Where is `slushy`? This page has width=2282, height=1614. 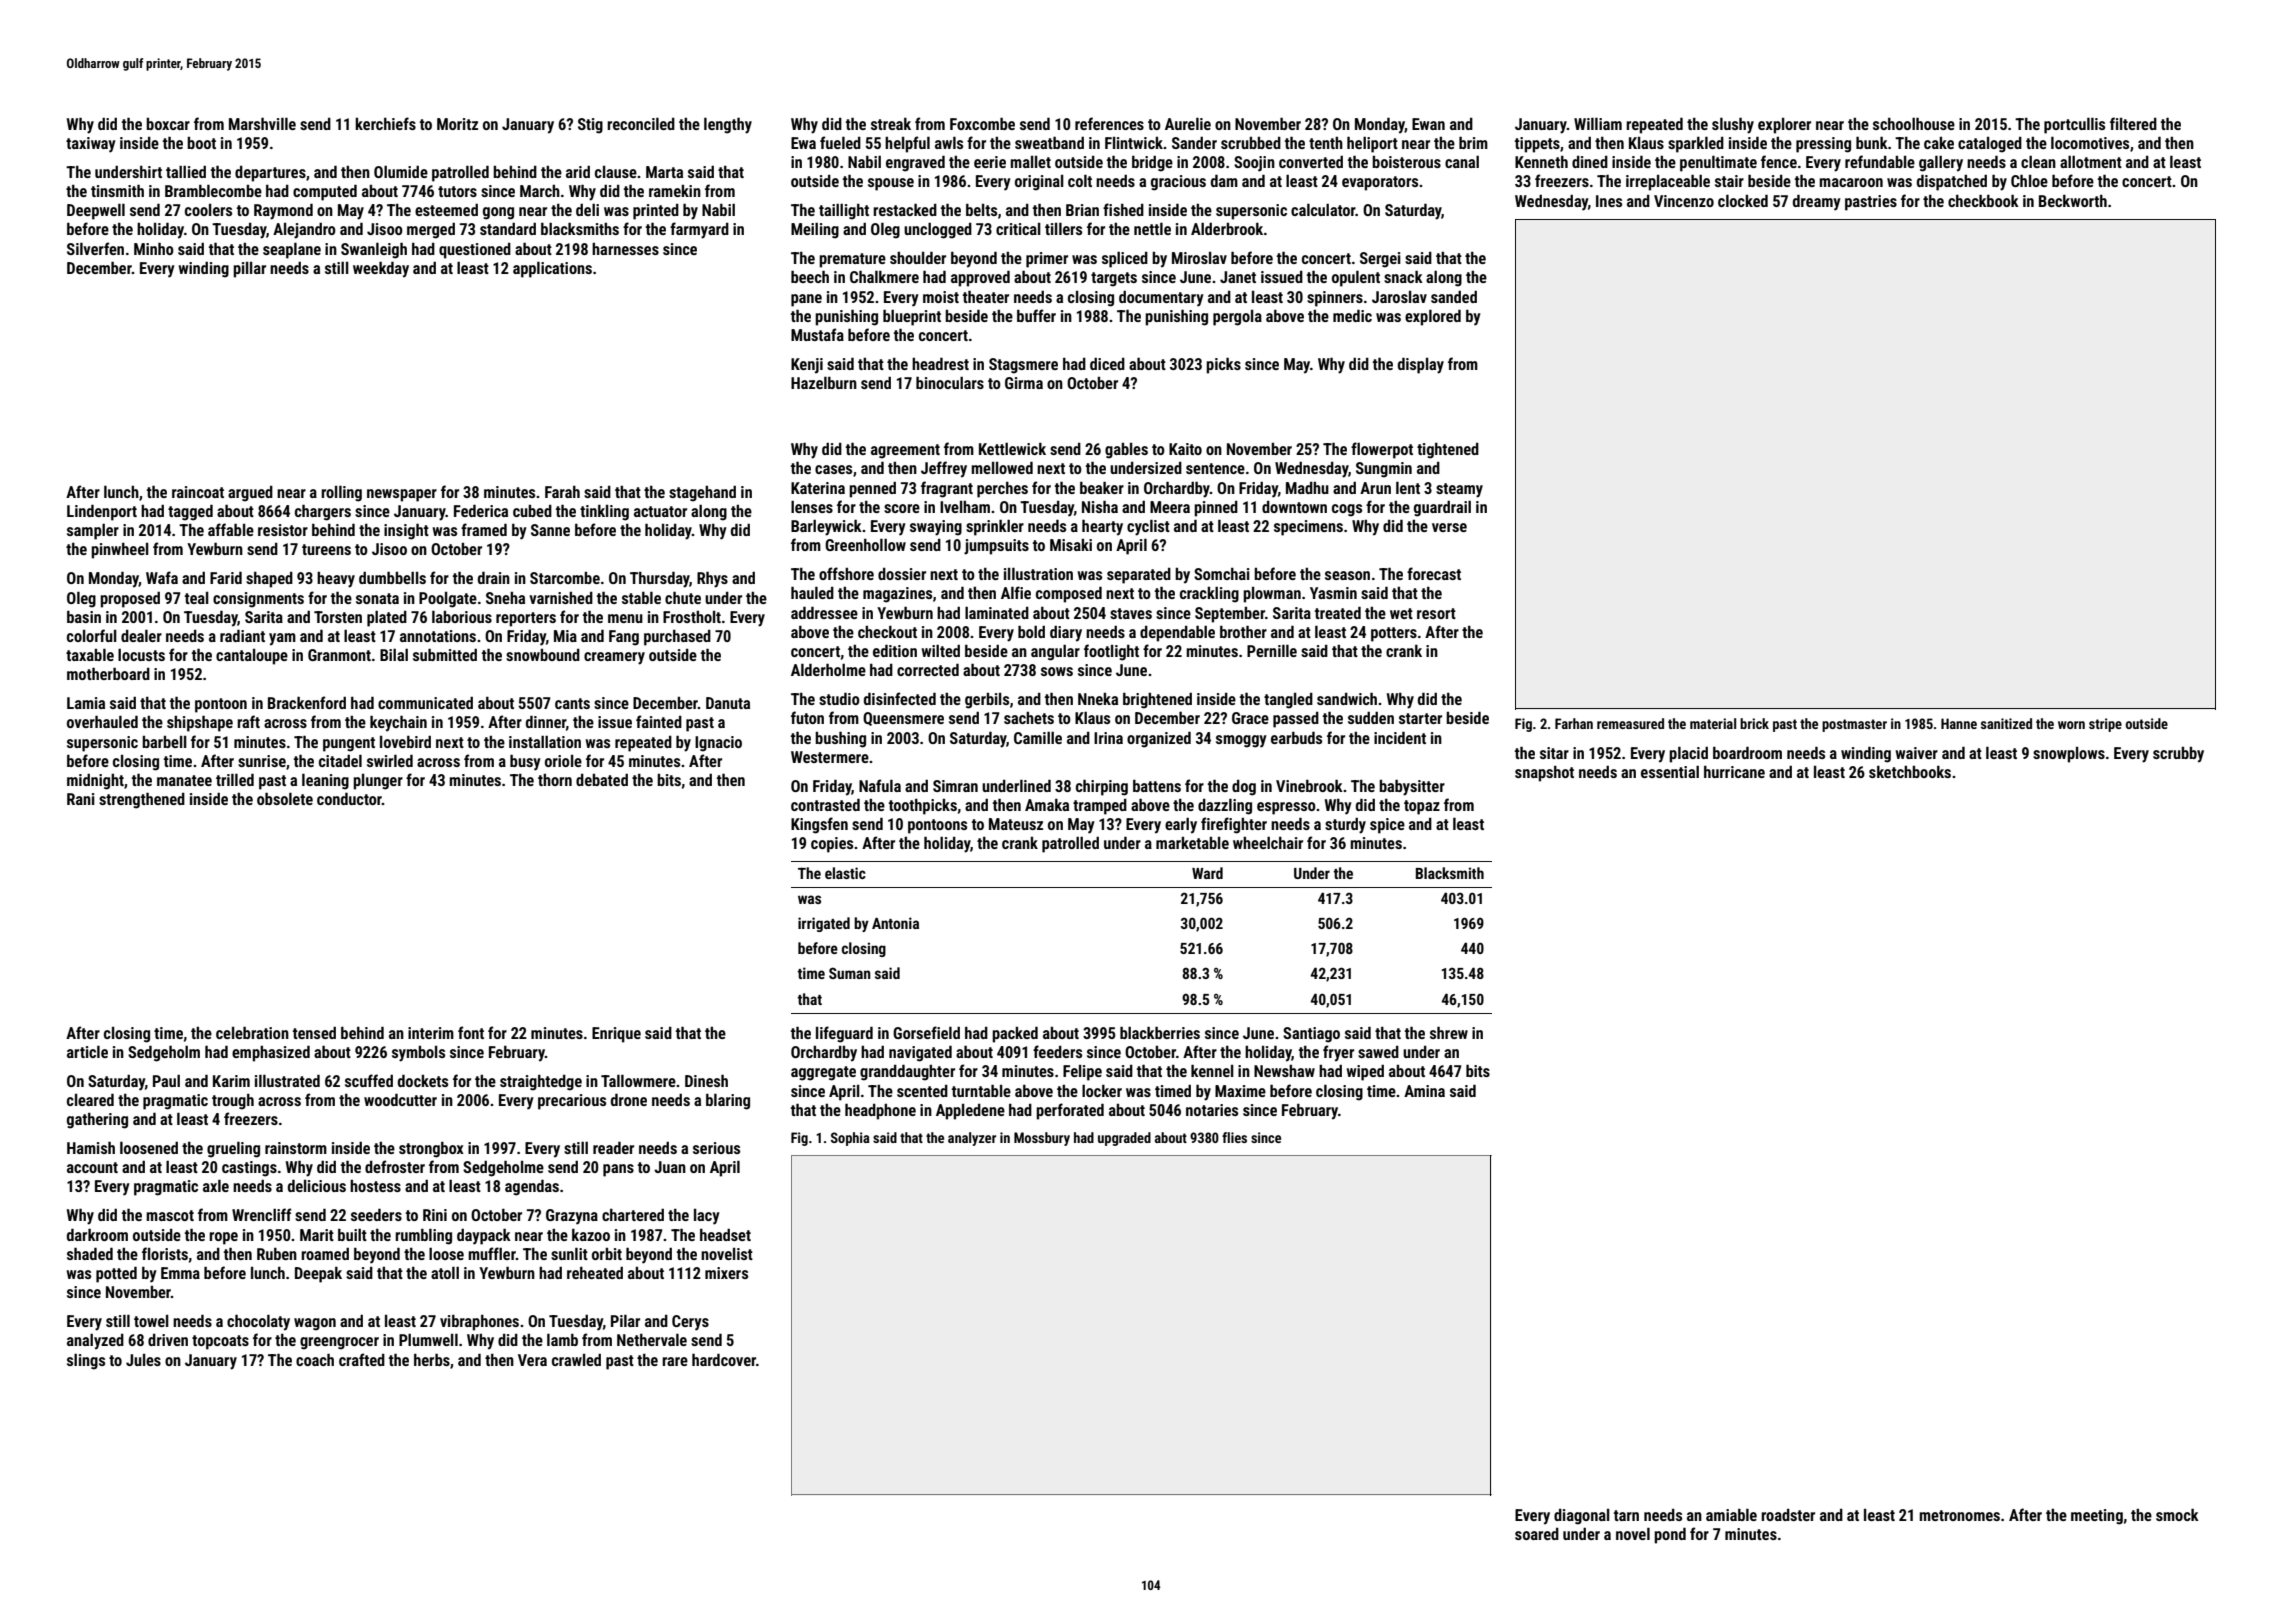 slushy is located at coordinates (1733, 126).
